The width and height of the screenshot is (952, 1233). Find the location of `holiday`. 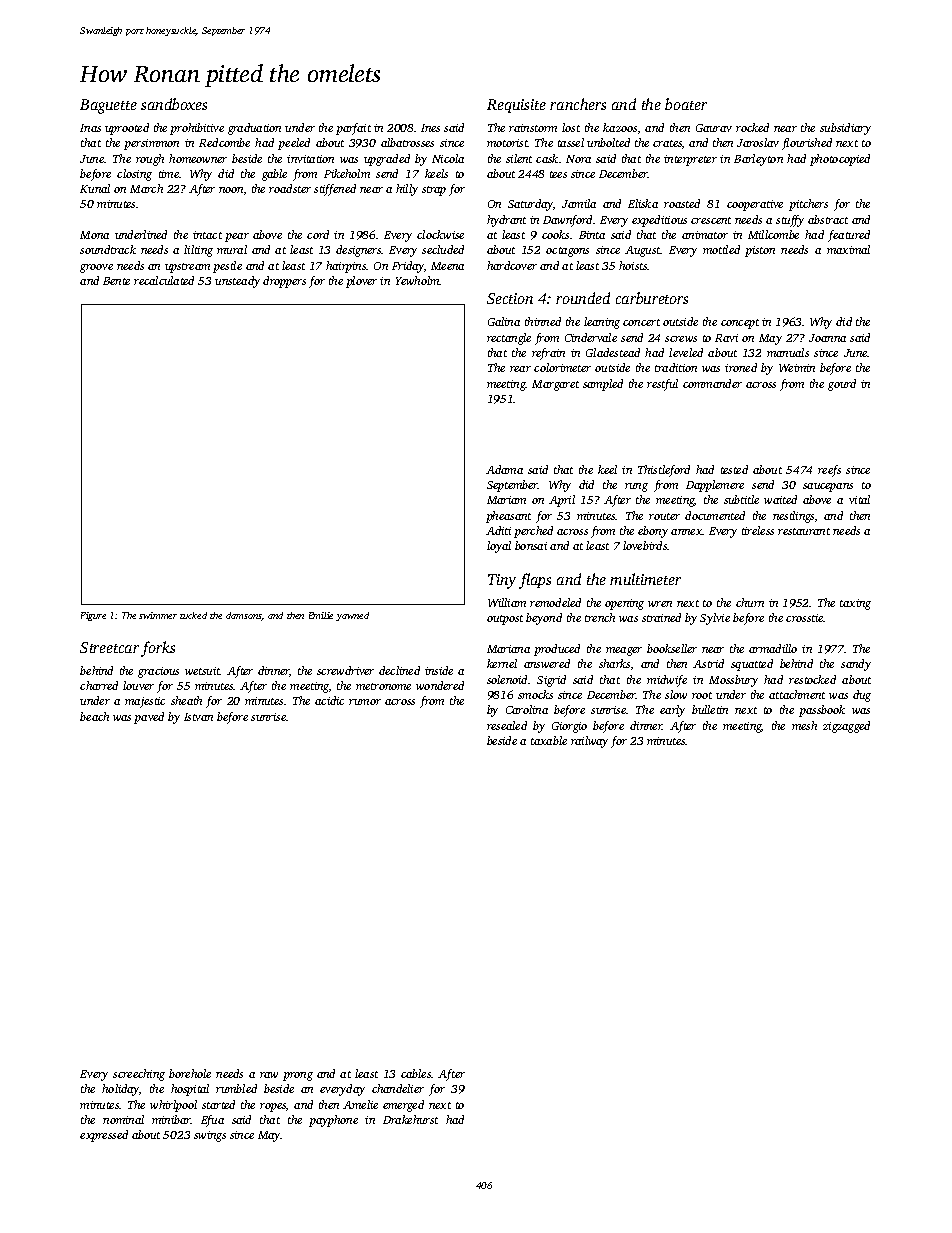

holiday is located at coordinates (121, 1090).
